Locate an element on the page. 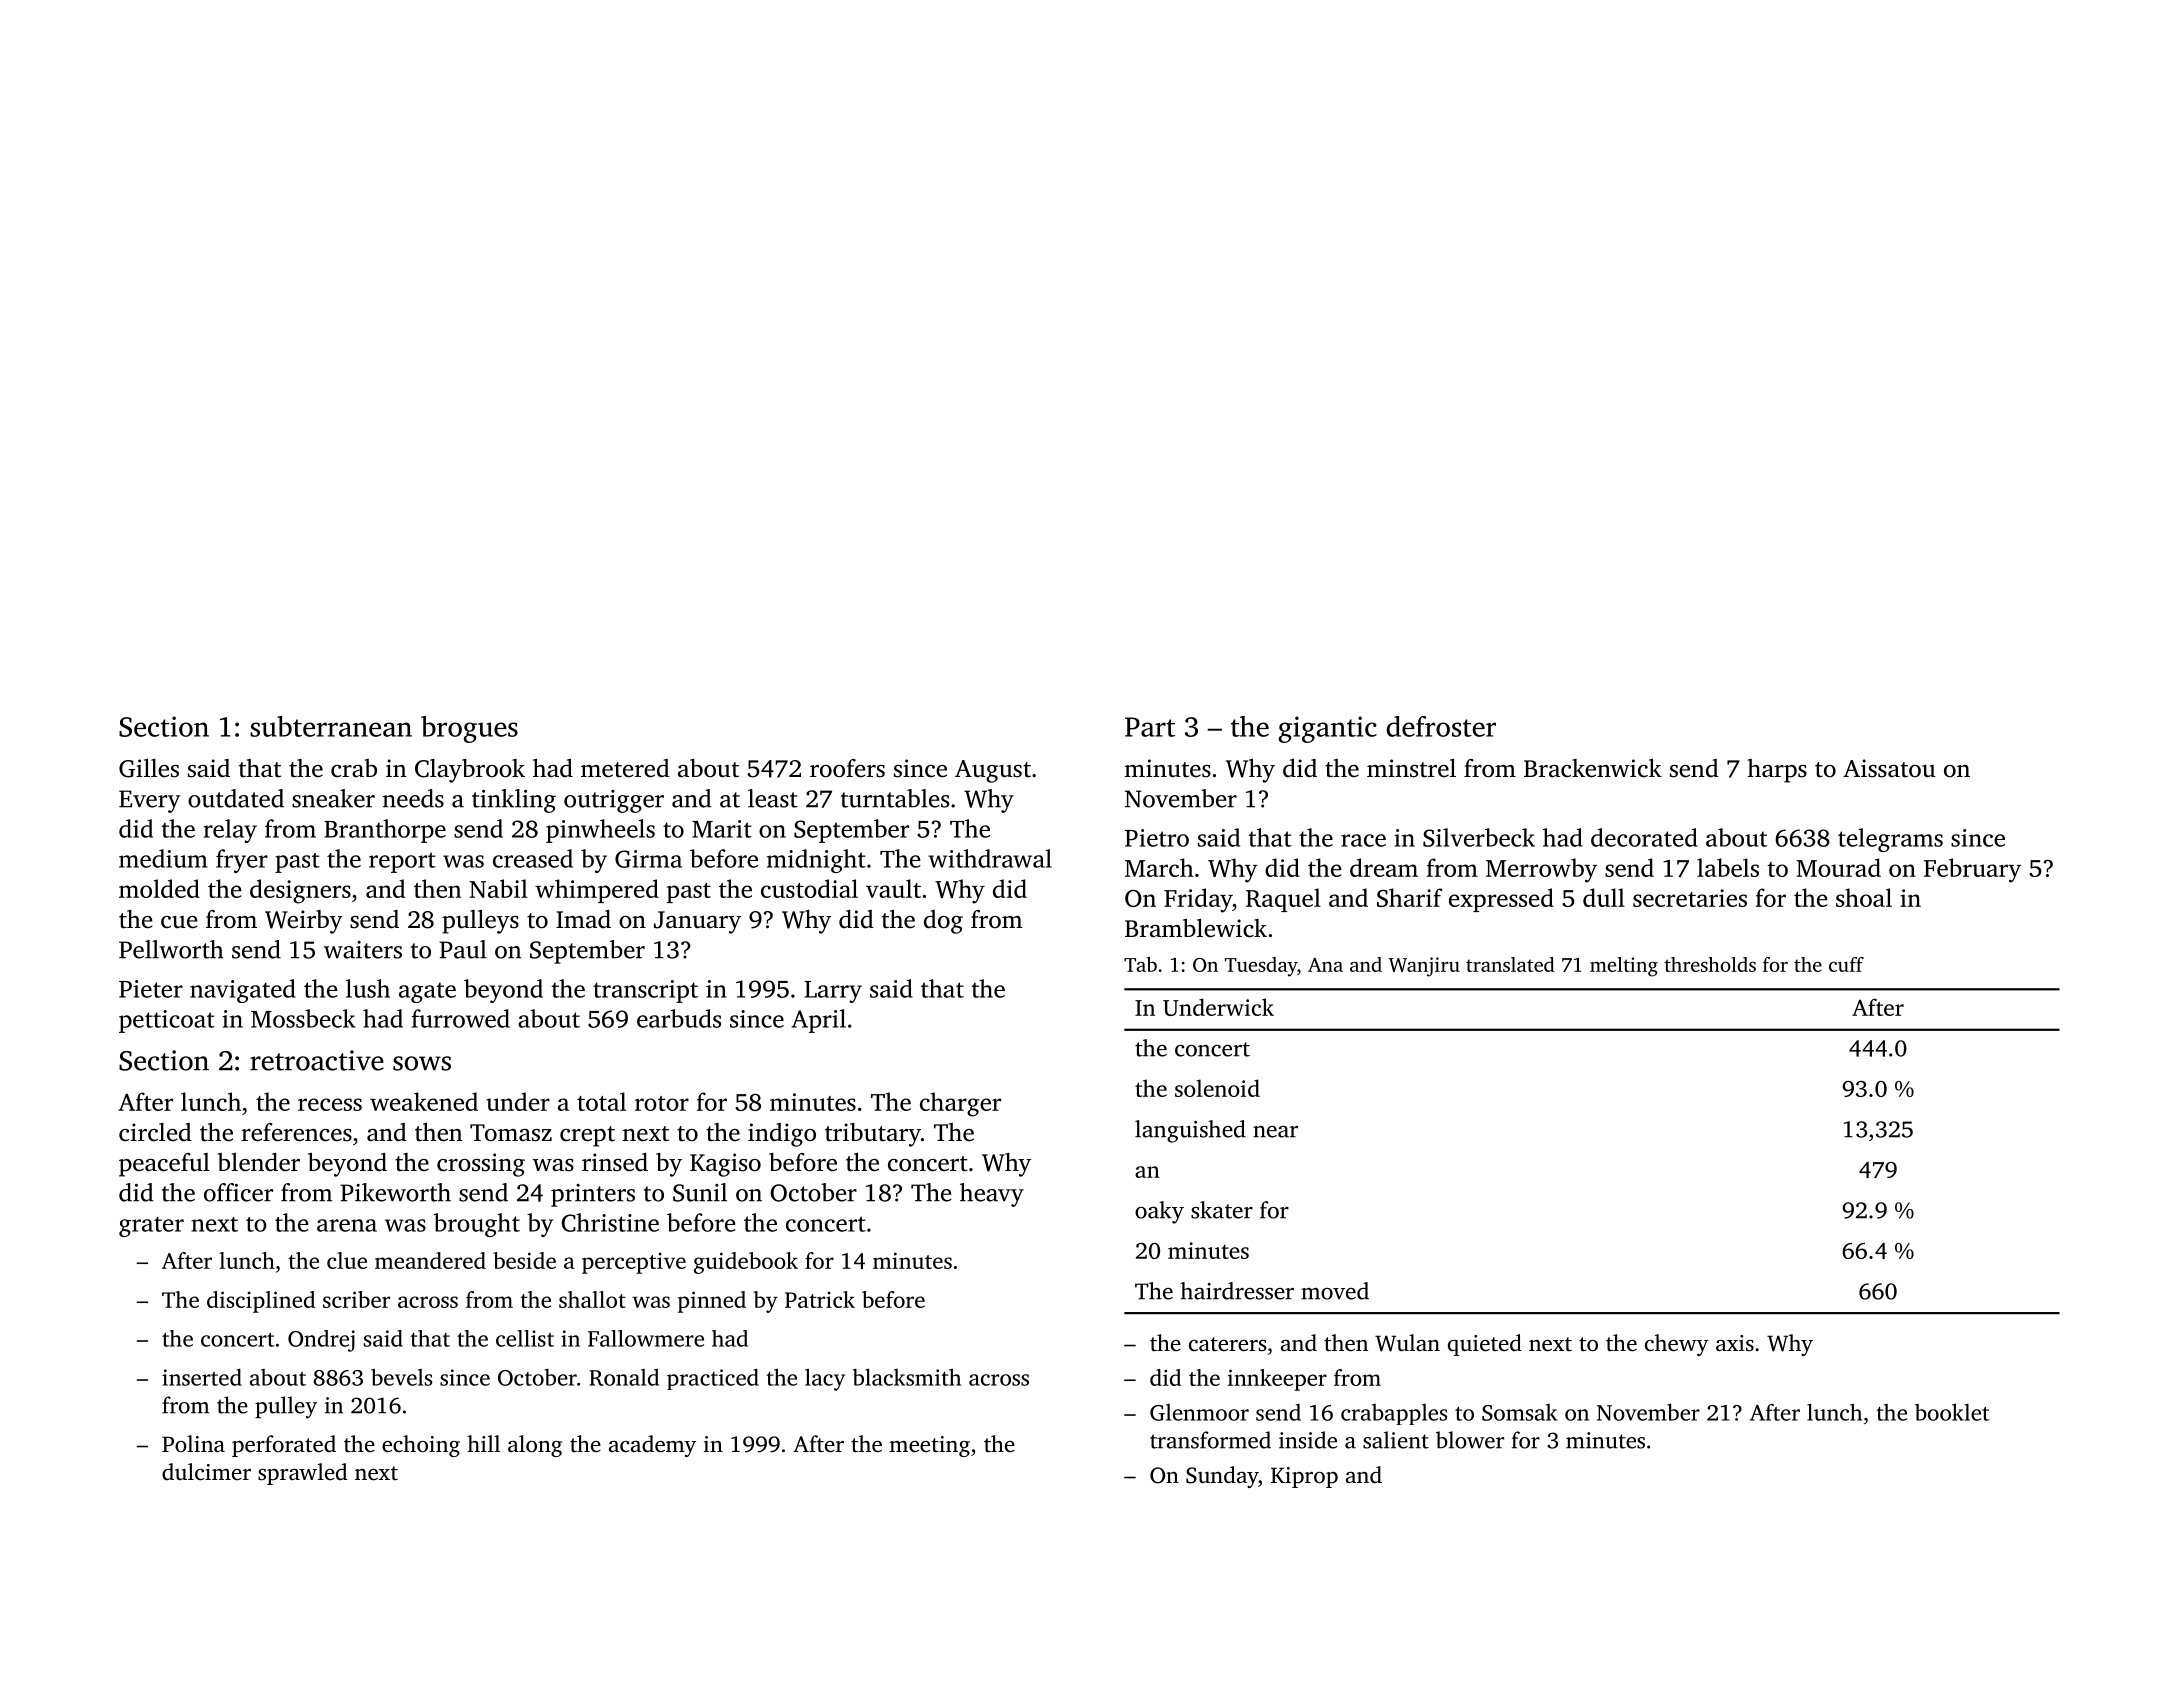 The image size is (2178, 1683). Kiprop is located at coordinates (1304, 1477).
